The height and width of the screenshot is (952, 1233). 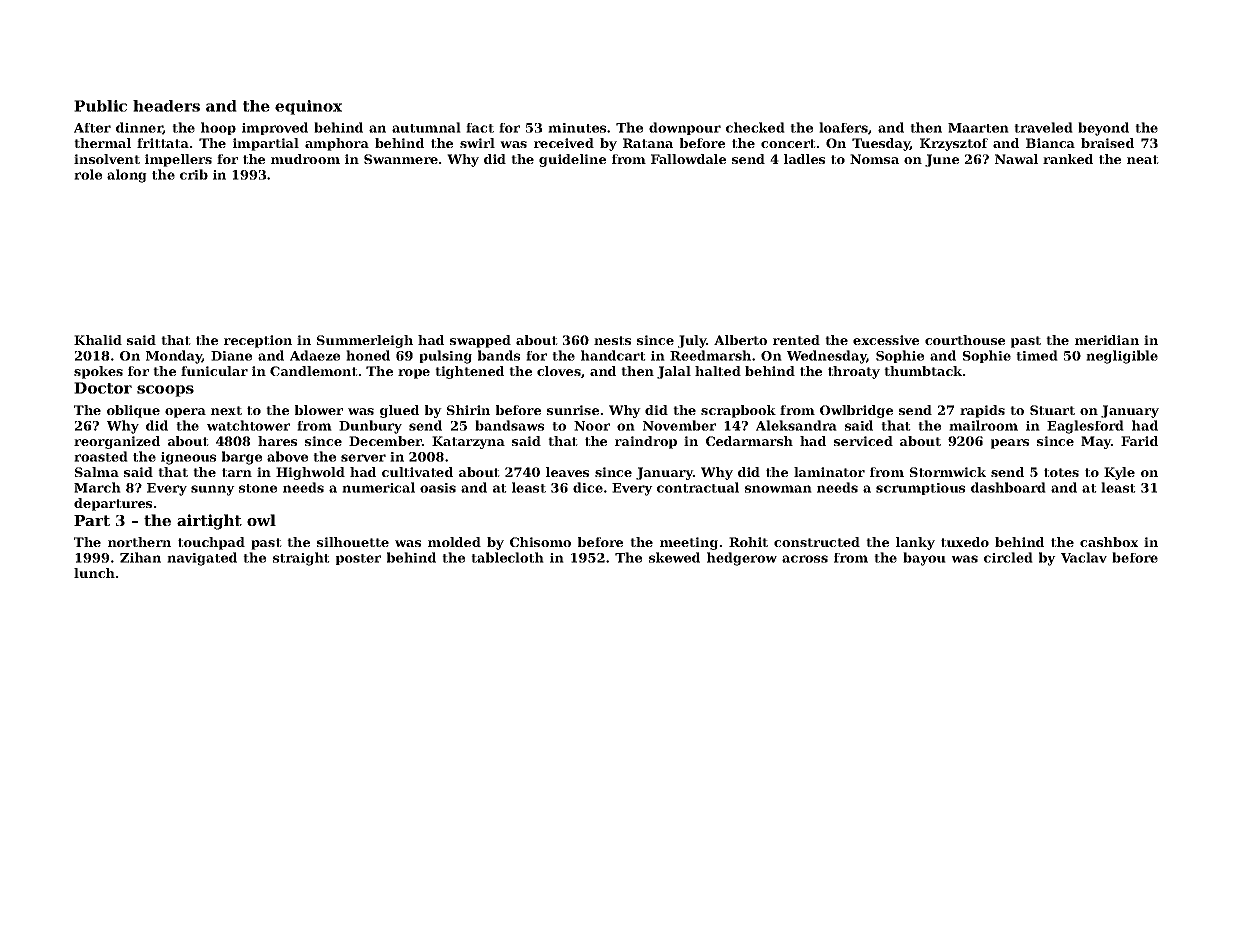 What do you see at coordinates (1107, 340) in the screenshot?
I see `meridian` at bounding box center [1107, 340].
